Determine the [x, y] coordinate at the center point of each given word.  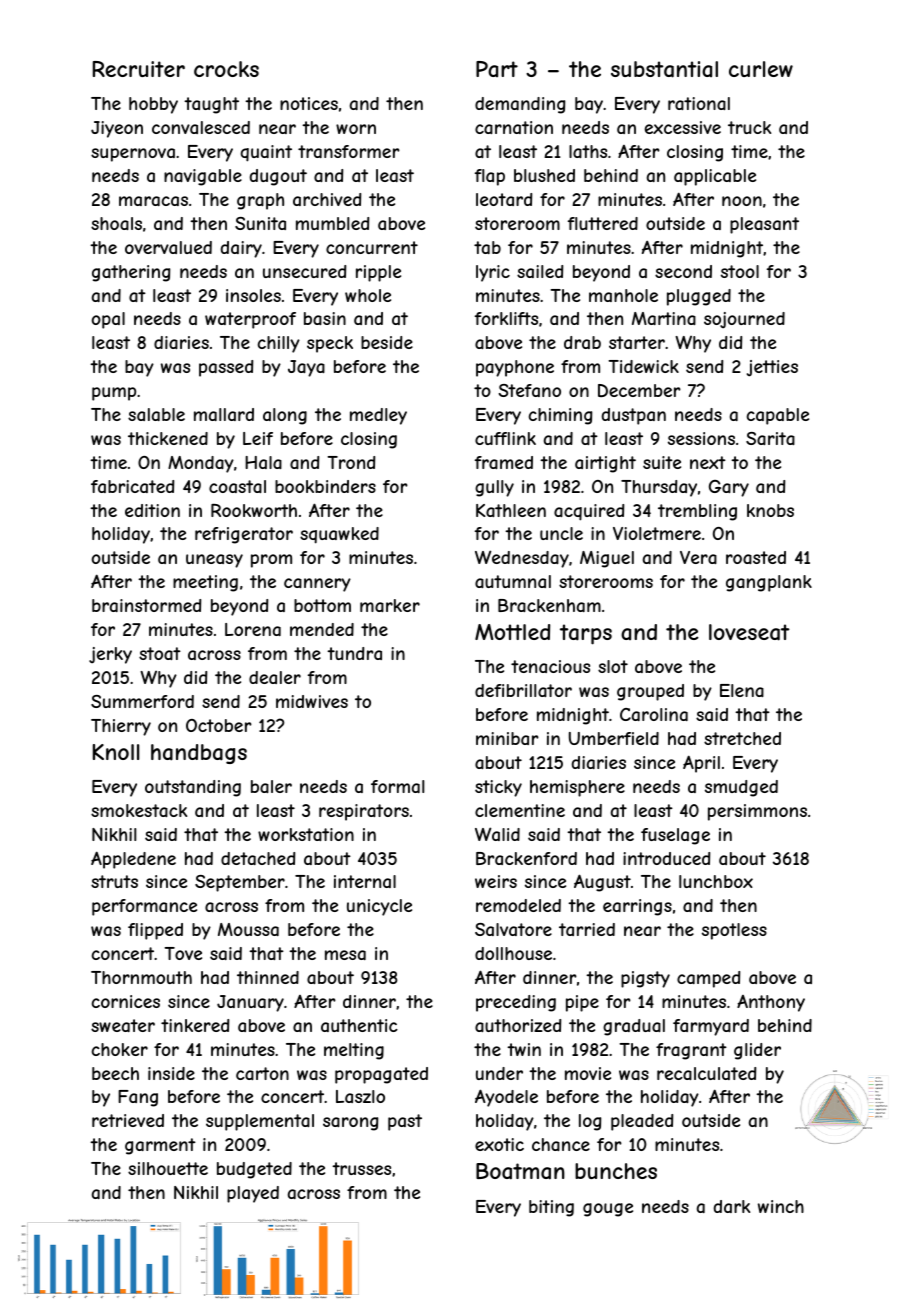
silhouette [168, 1168]
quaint [266, 153]
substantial [664, 69]
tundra [354, 653]
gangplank [769, 583]
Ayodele [506, 1098]
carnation [514, 127]
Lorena [253, 629]
